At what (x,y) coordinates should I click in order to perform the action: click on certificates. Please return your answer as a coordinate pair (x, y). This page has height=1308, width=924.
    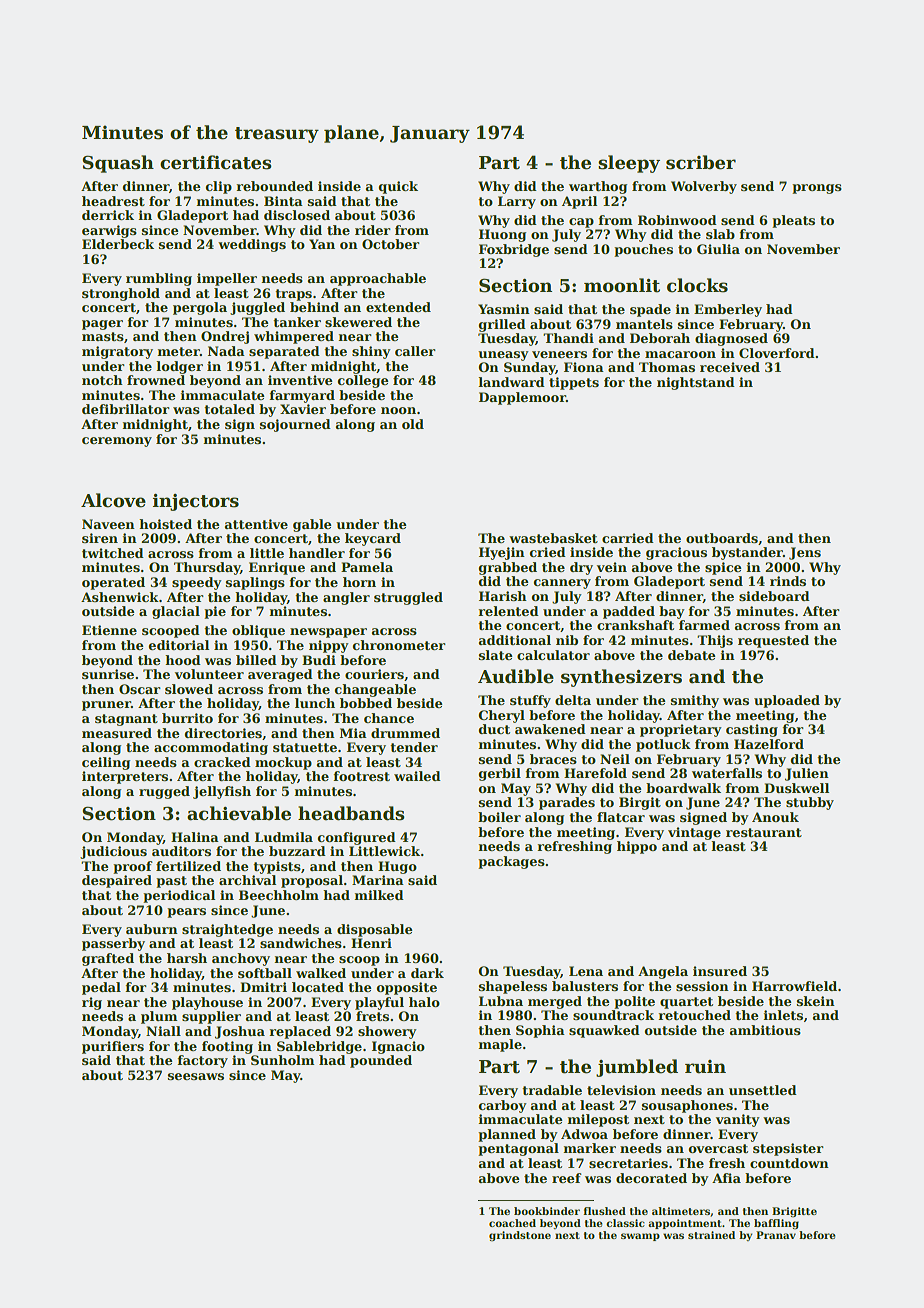
    Looking at the image, I should click on (215, 162).
